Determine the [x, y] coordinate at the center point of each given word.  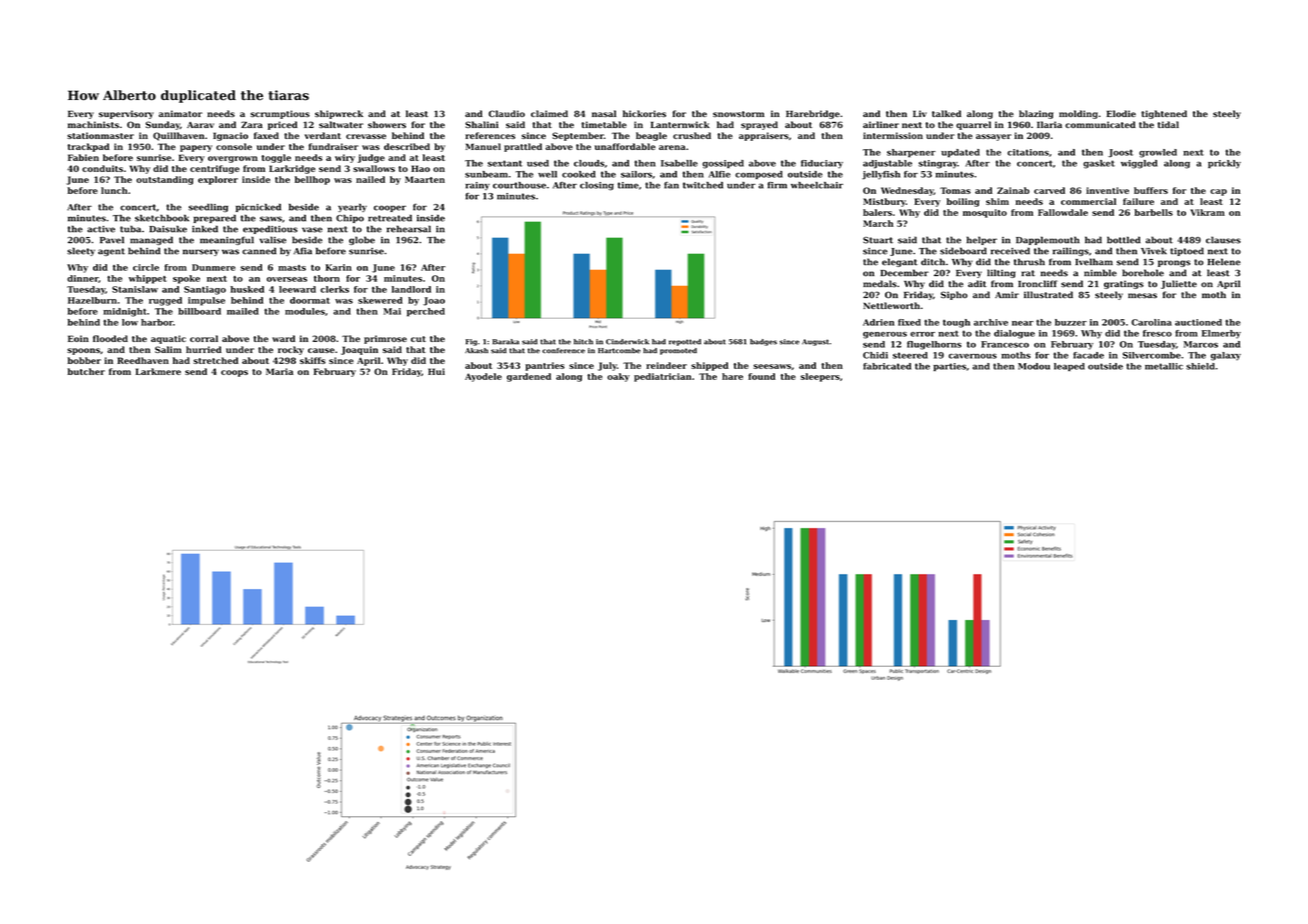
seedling [208, 207]
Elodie [1121, 113]
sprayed [759, 125]
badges [763, 342]
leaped [1069, 367]
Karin [339, 267]
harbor [157, 322]
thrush [1029, 262]
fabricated [887, 366]
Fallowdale [1063, 212]
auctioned [1198, 322]
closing [597, 186]
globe [362, 240]
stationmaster [100, 135]
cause [321, 350]
